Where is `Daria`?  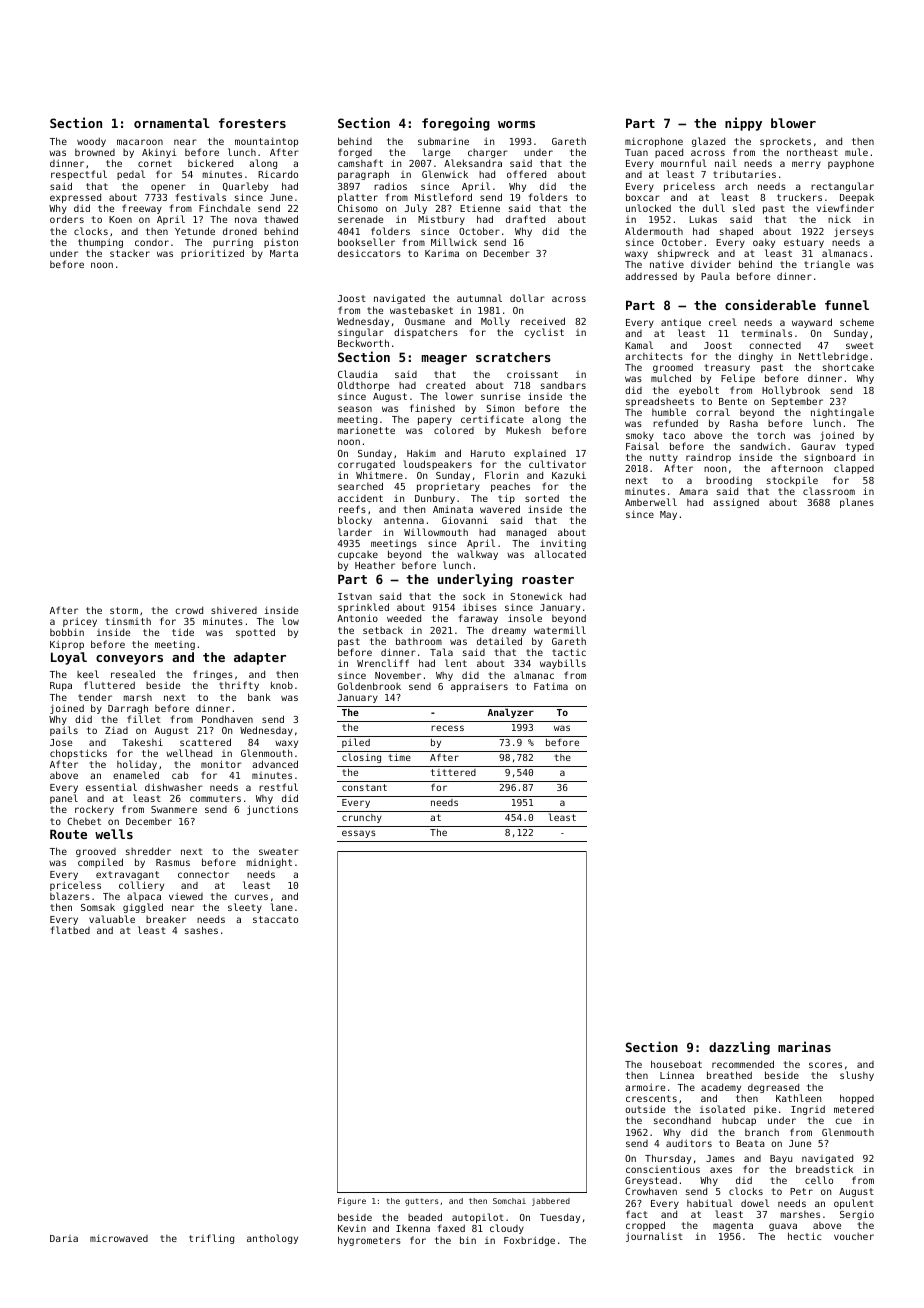
Daria is located at coordinates (64, 1238).
